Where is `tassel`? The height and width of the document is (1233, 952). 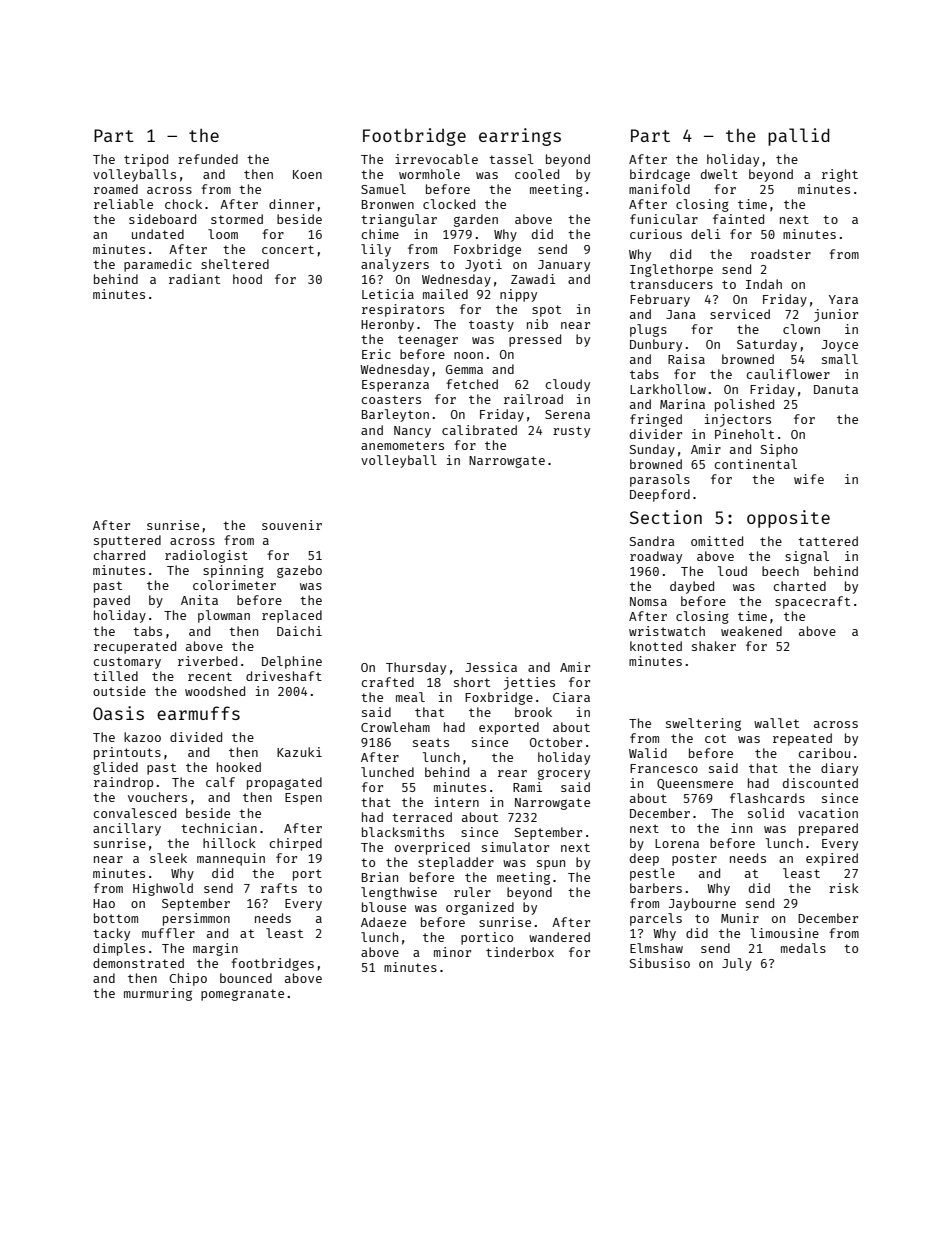 tassel is located at coordinates (511, 159).
